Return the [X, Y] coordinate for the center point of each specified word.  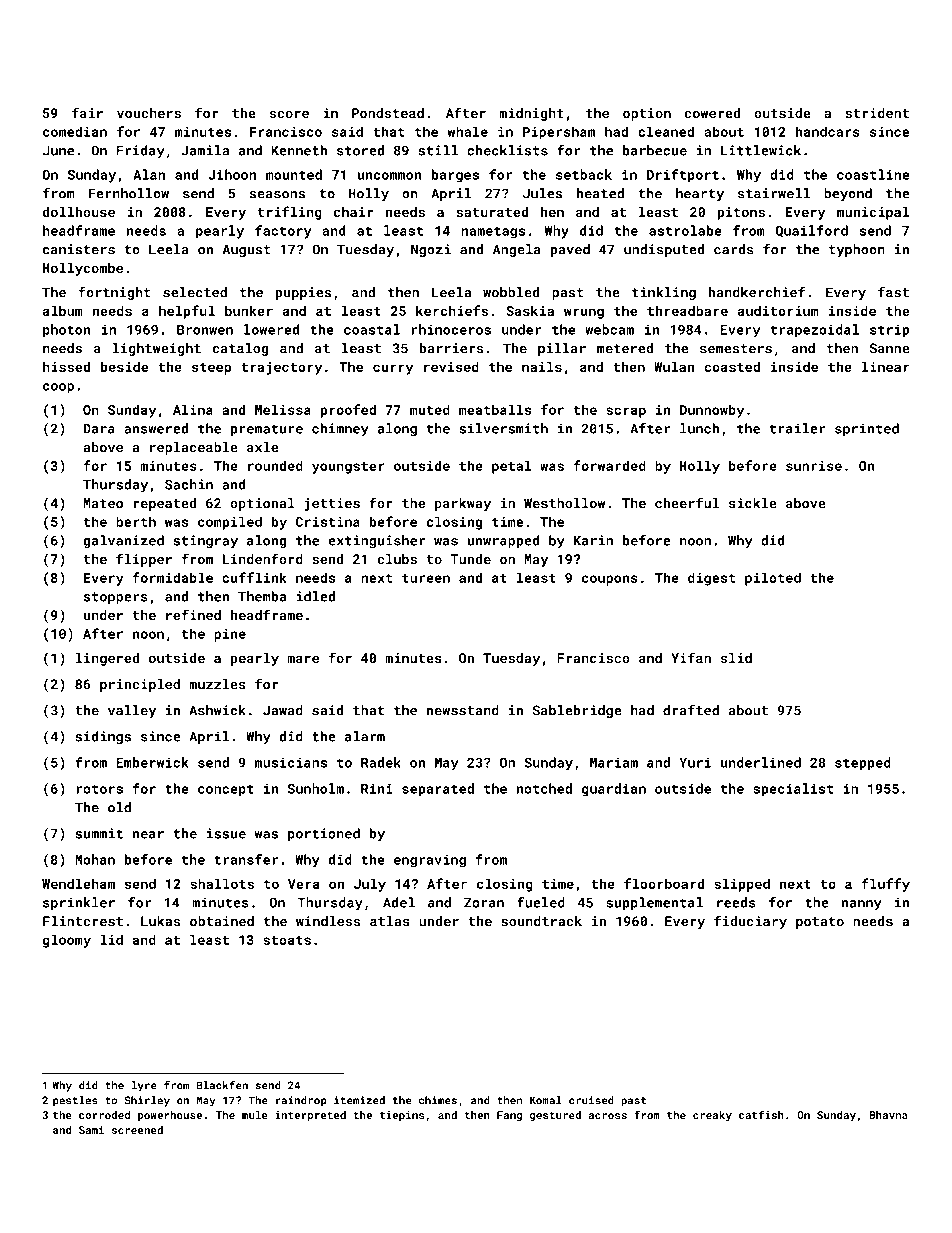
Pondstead [388, 113]
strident [877, 113]
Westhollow [564, 503]
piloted [773, 579]
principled [140, 685]
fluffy [886, 885]
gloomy [67, 941]
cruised [591, 1100]
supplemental [654, 904]
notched [544, 788]
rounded [275, 465]
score [289, 114]
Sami [91, 1130]
